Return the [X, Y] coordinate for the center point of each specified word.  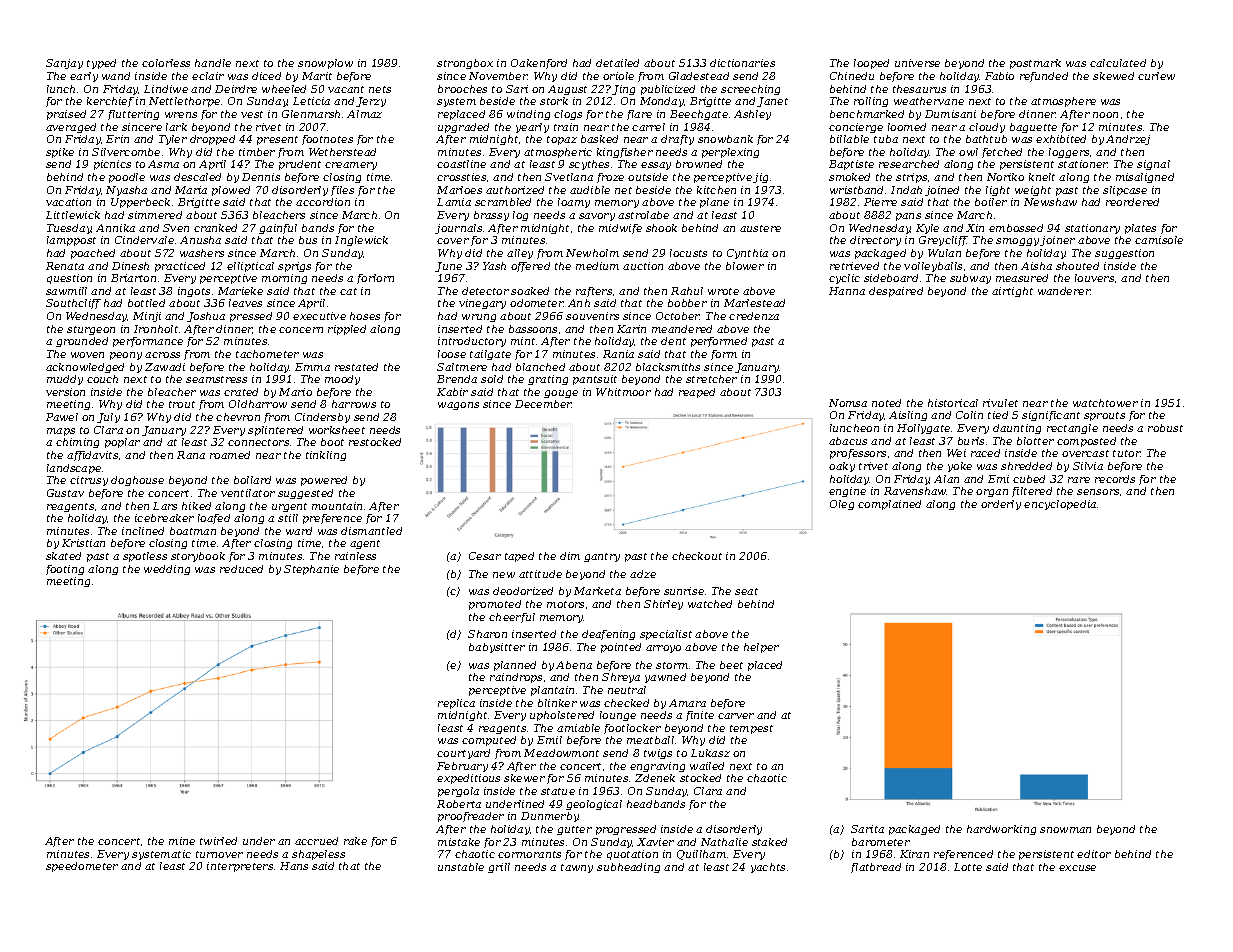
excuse [1077, 868]
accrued [316, 841]
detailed [617, 63]
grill [499, 868]
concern [301, 330]
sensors [1098, 492]
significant [1051, 416]
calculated [1118, 63]
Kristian [83, 543]
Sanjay [64, 64]
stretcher [711, 379]
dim [570, 556]
